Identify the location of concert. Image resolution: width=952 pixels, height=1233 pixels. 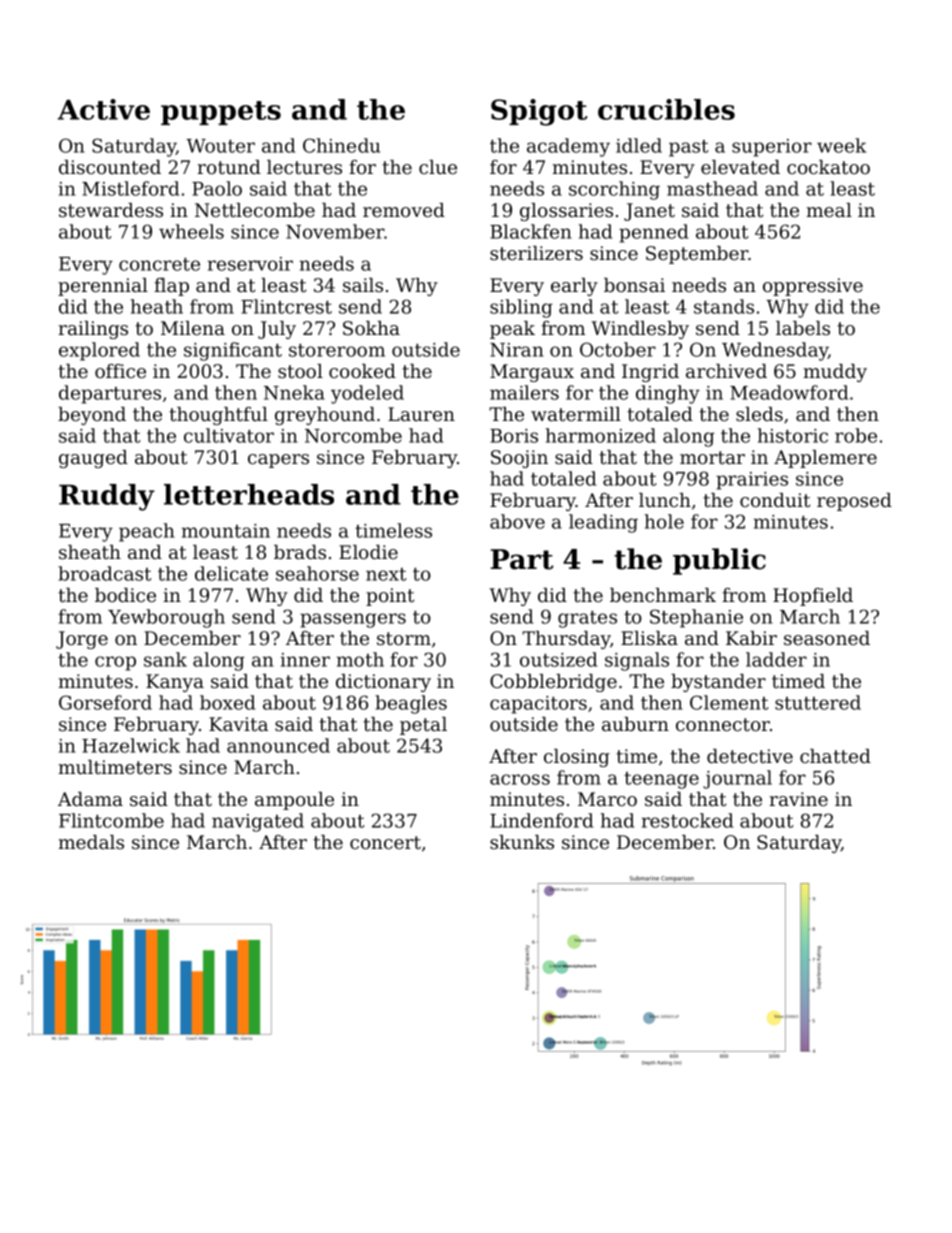
(385, 842).
